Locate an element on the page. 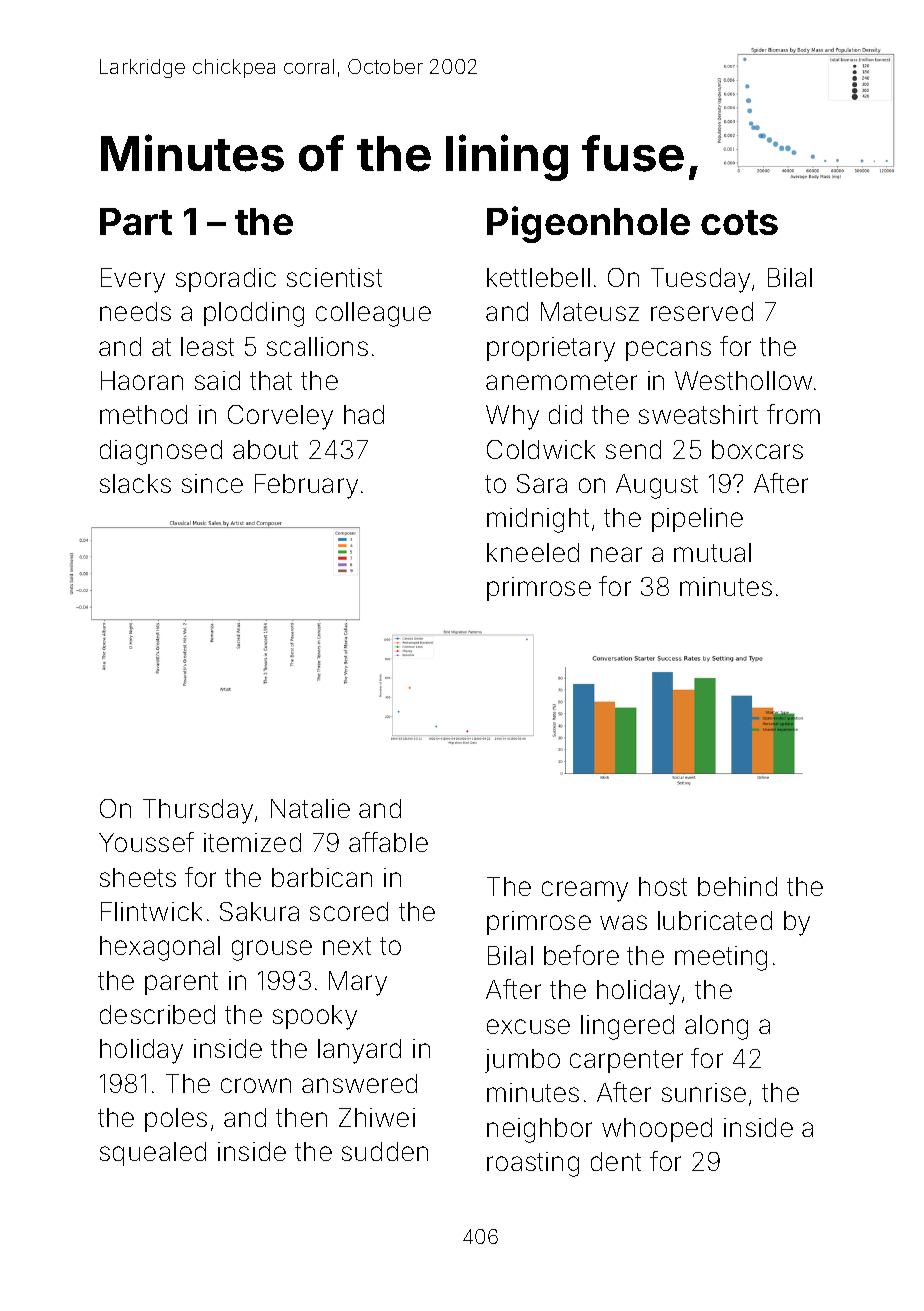 The image size is (924, 1311). about is located at coordinates (265, 449).
